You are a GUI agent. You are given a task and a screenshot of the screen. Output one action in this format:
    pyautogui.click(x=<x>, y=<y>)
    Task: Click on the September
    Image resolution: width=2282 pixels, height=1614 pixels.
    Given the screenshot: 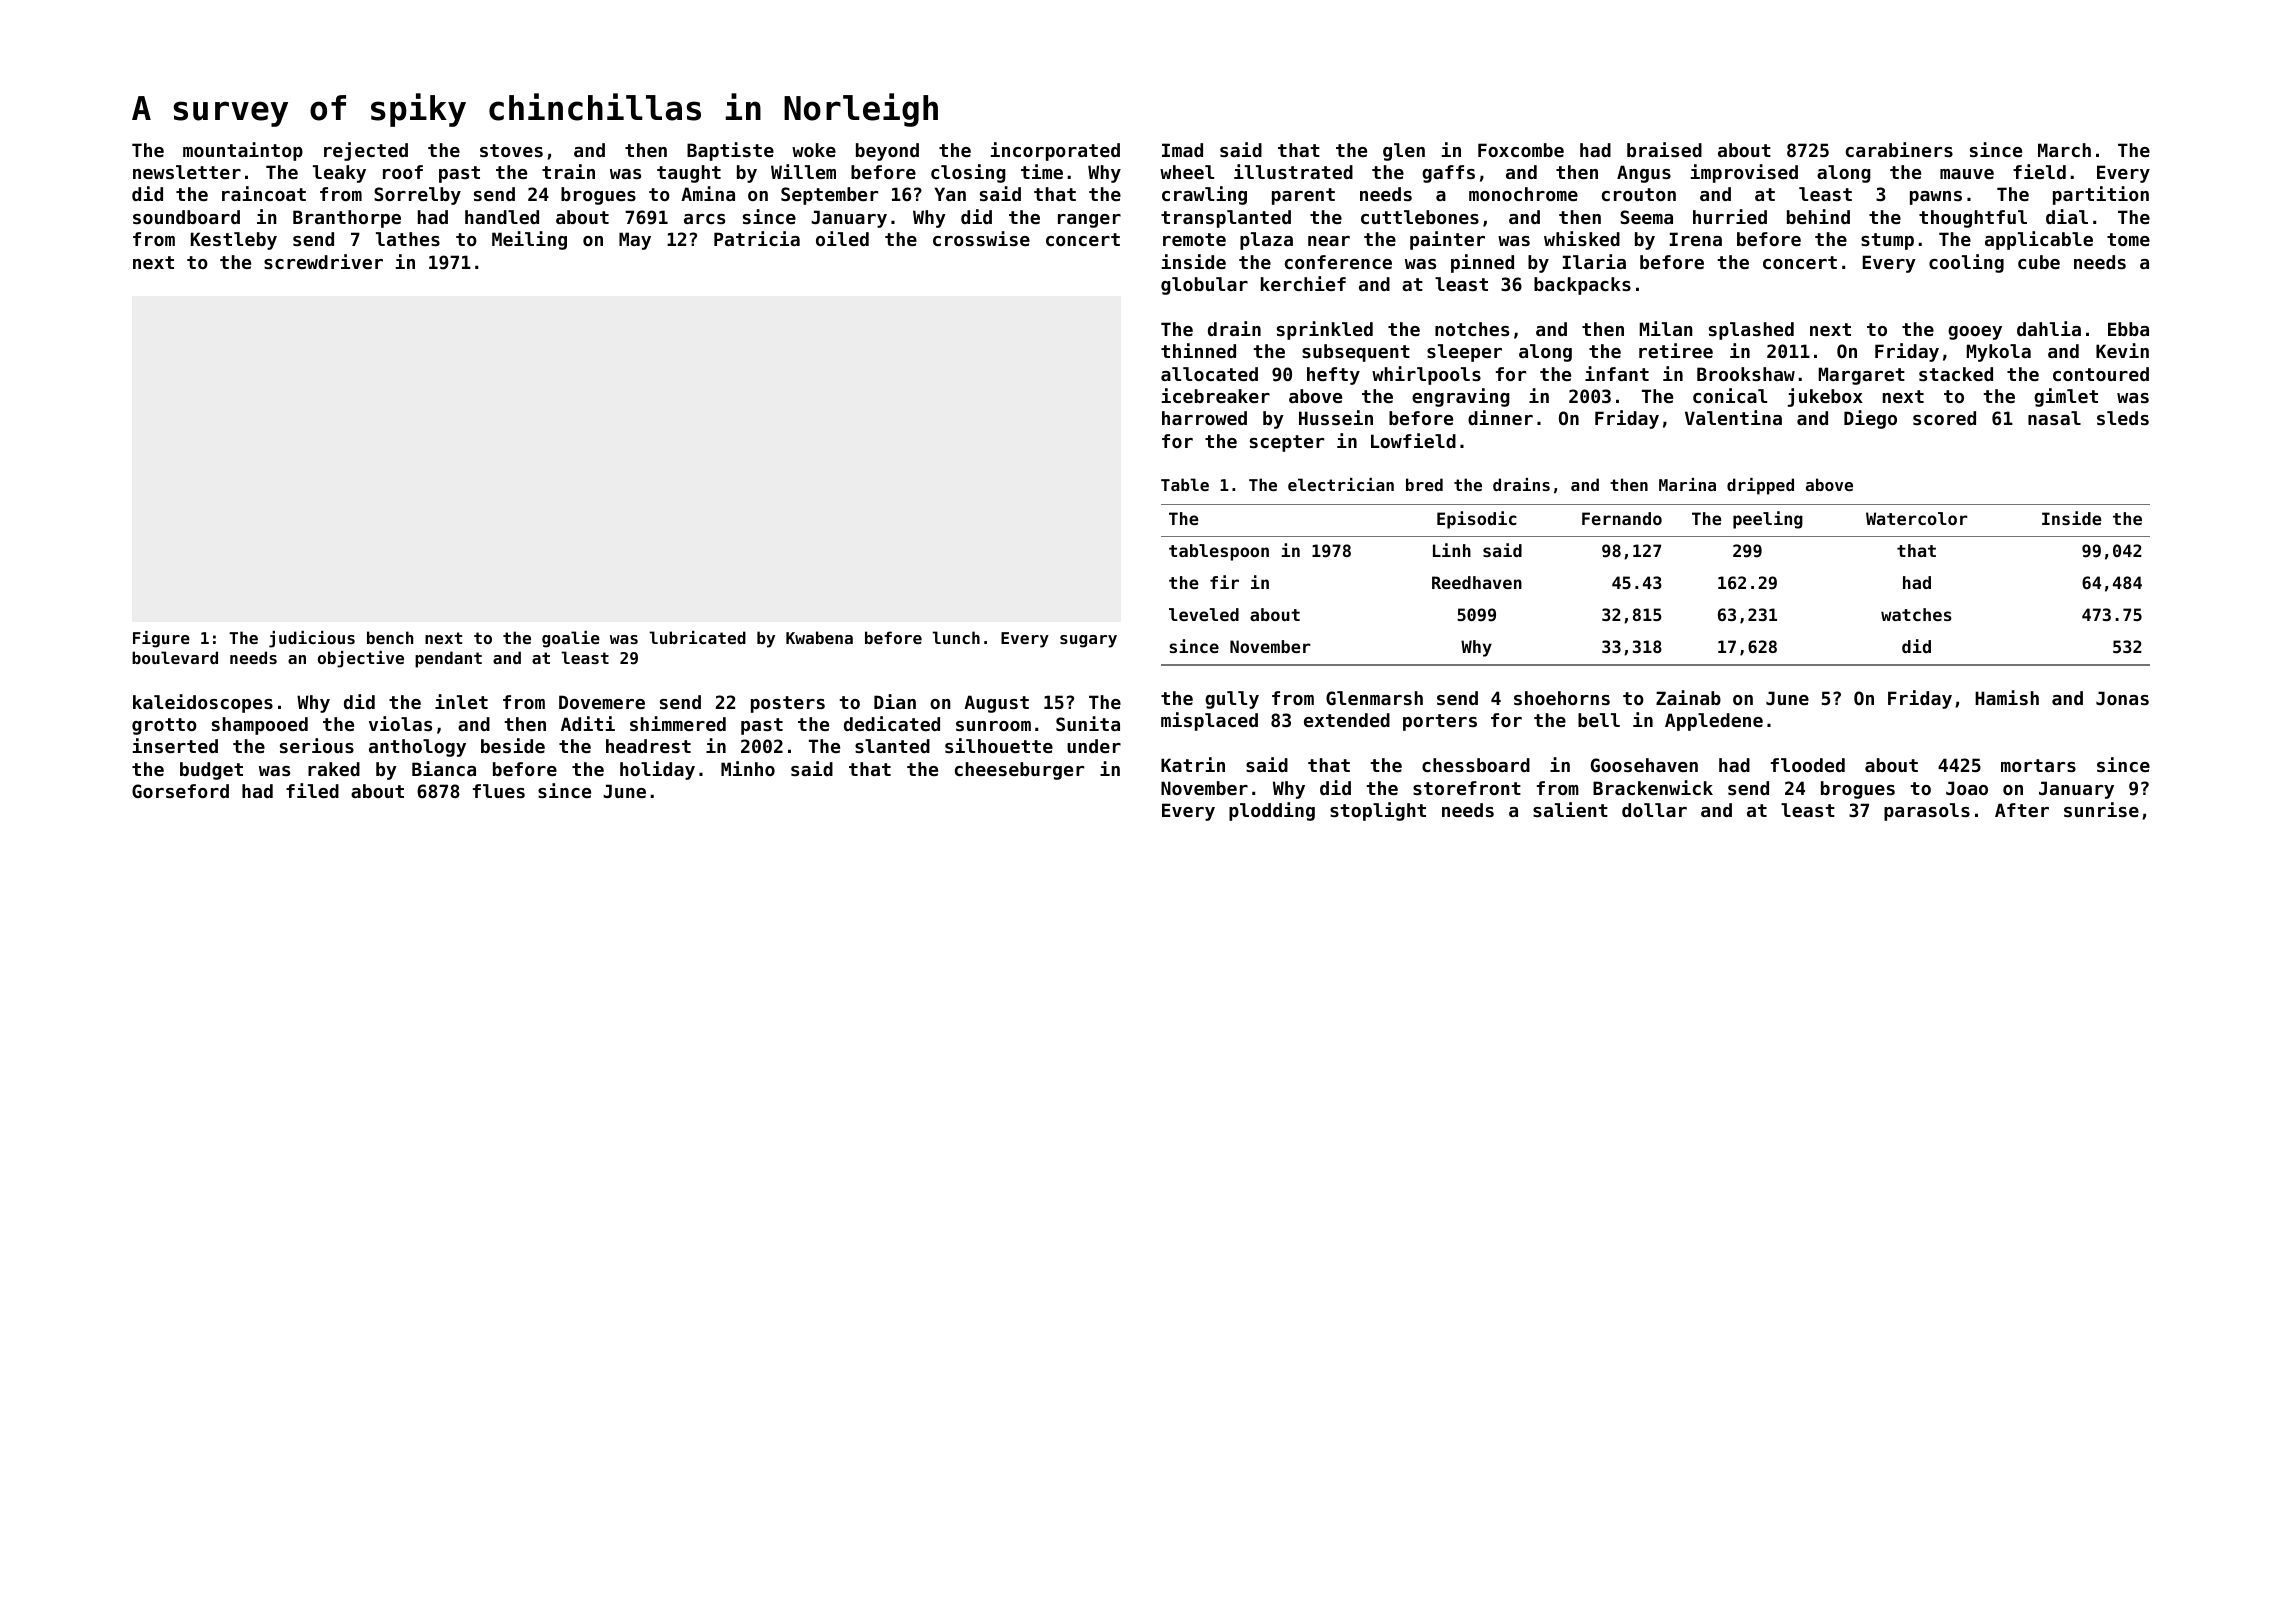 What is the action you would take?
    pyautogui.click(x=829, y=196)
